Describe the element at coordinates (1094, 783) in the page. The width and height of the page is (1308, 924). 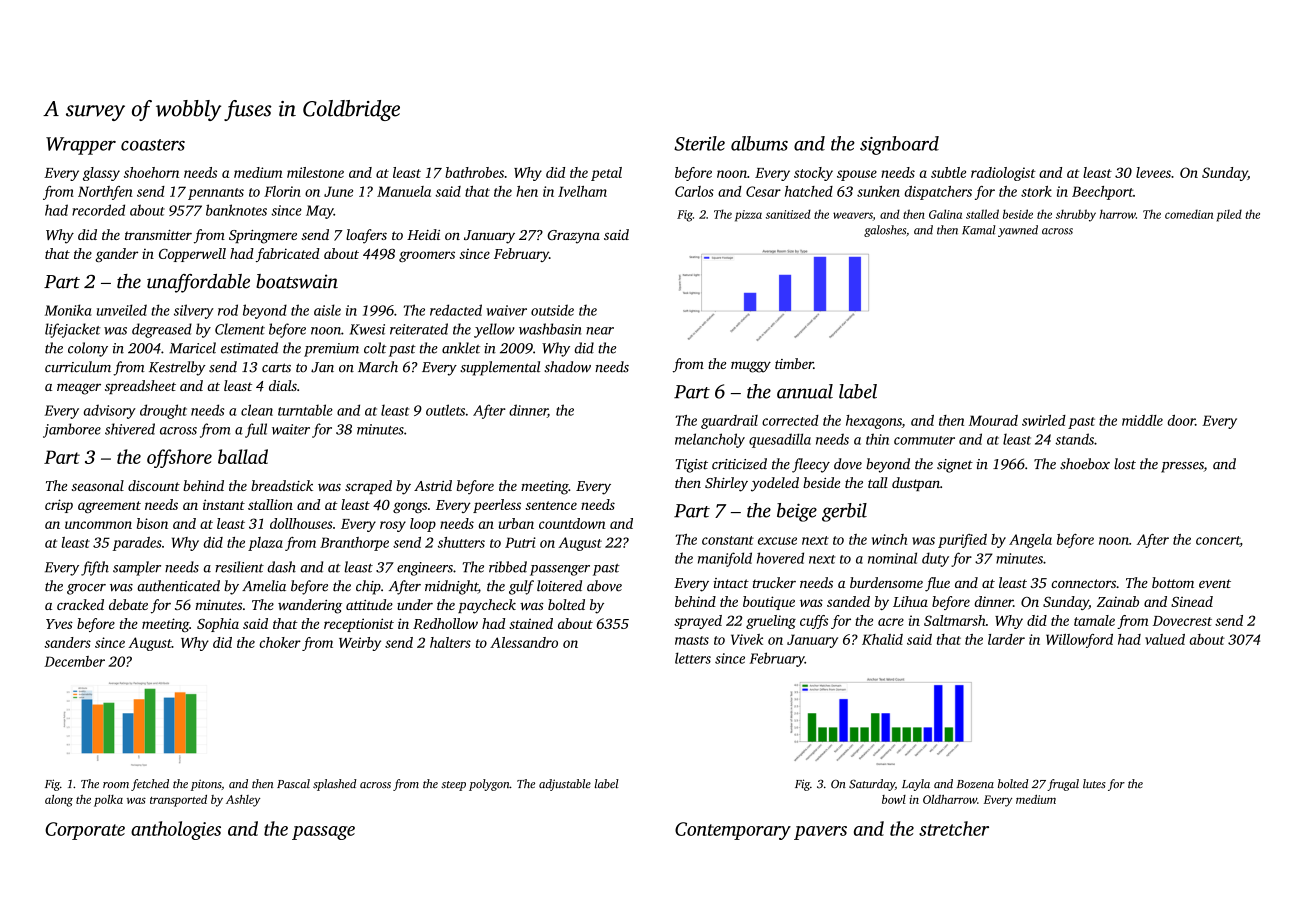
I see `lutes` at that location.
